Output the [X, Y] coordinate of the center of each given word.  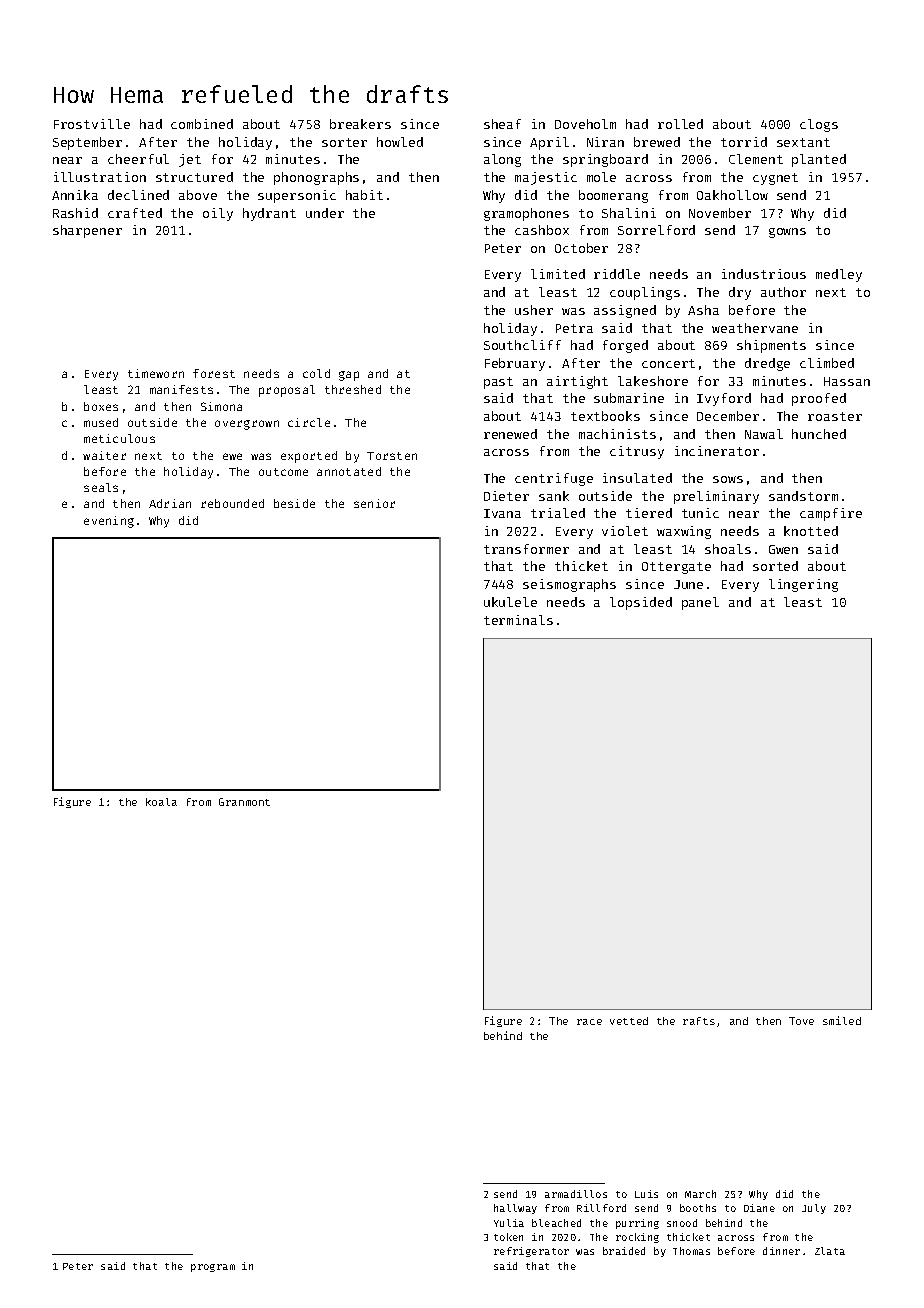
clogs [819, 125]
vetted [629, 1021]
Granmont [244, 802]
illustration [100, 177]
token [508, 1237]
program [213, 1268]
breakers [360, 124]
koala [161, 802]
